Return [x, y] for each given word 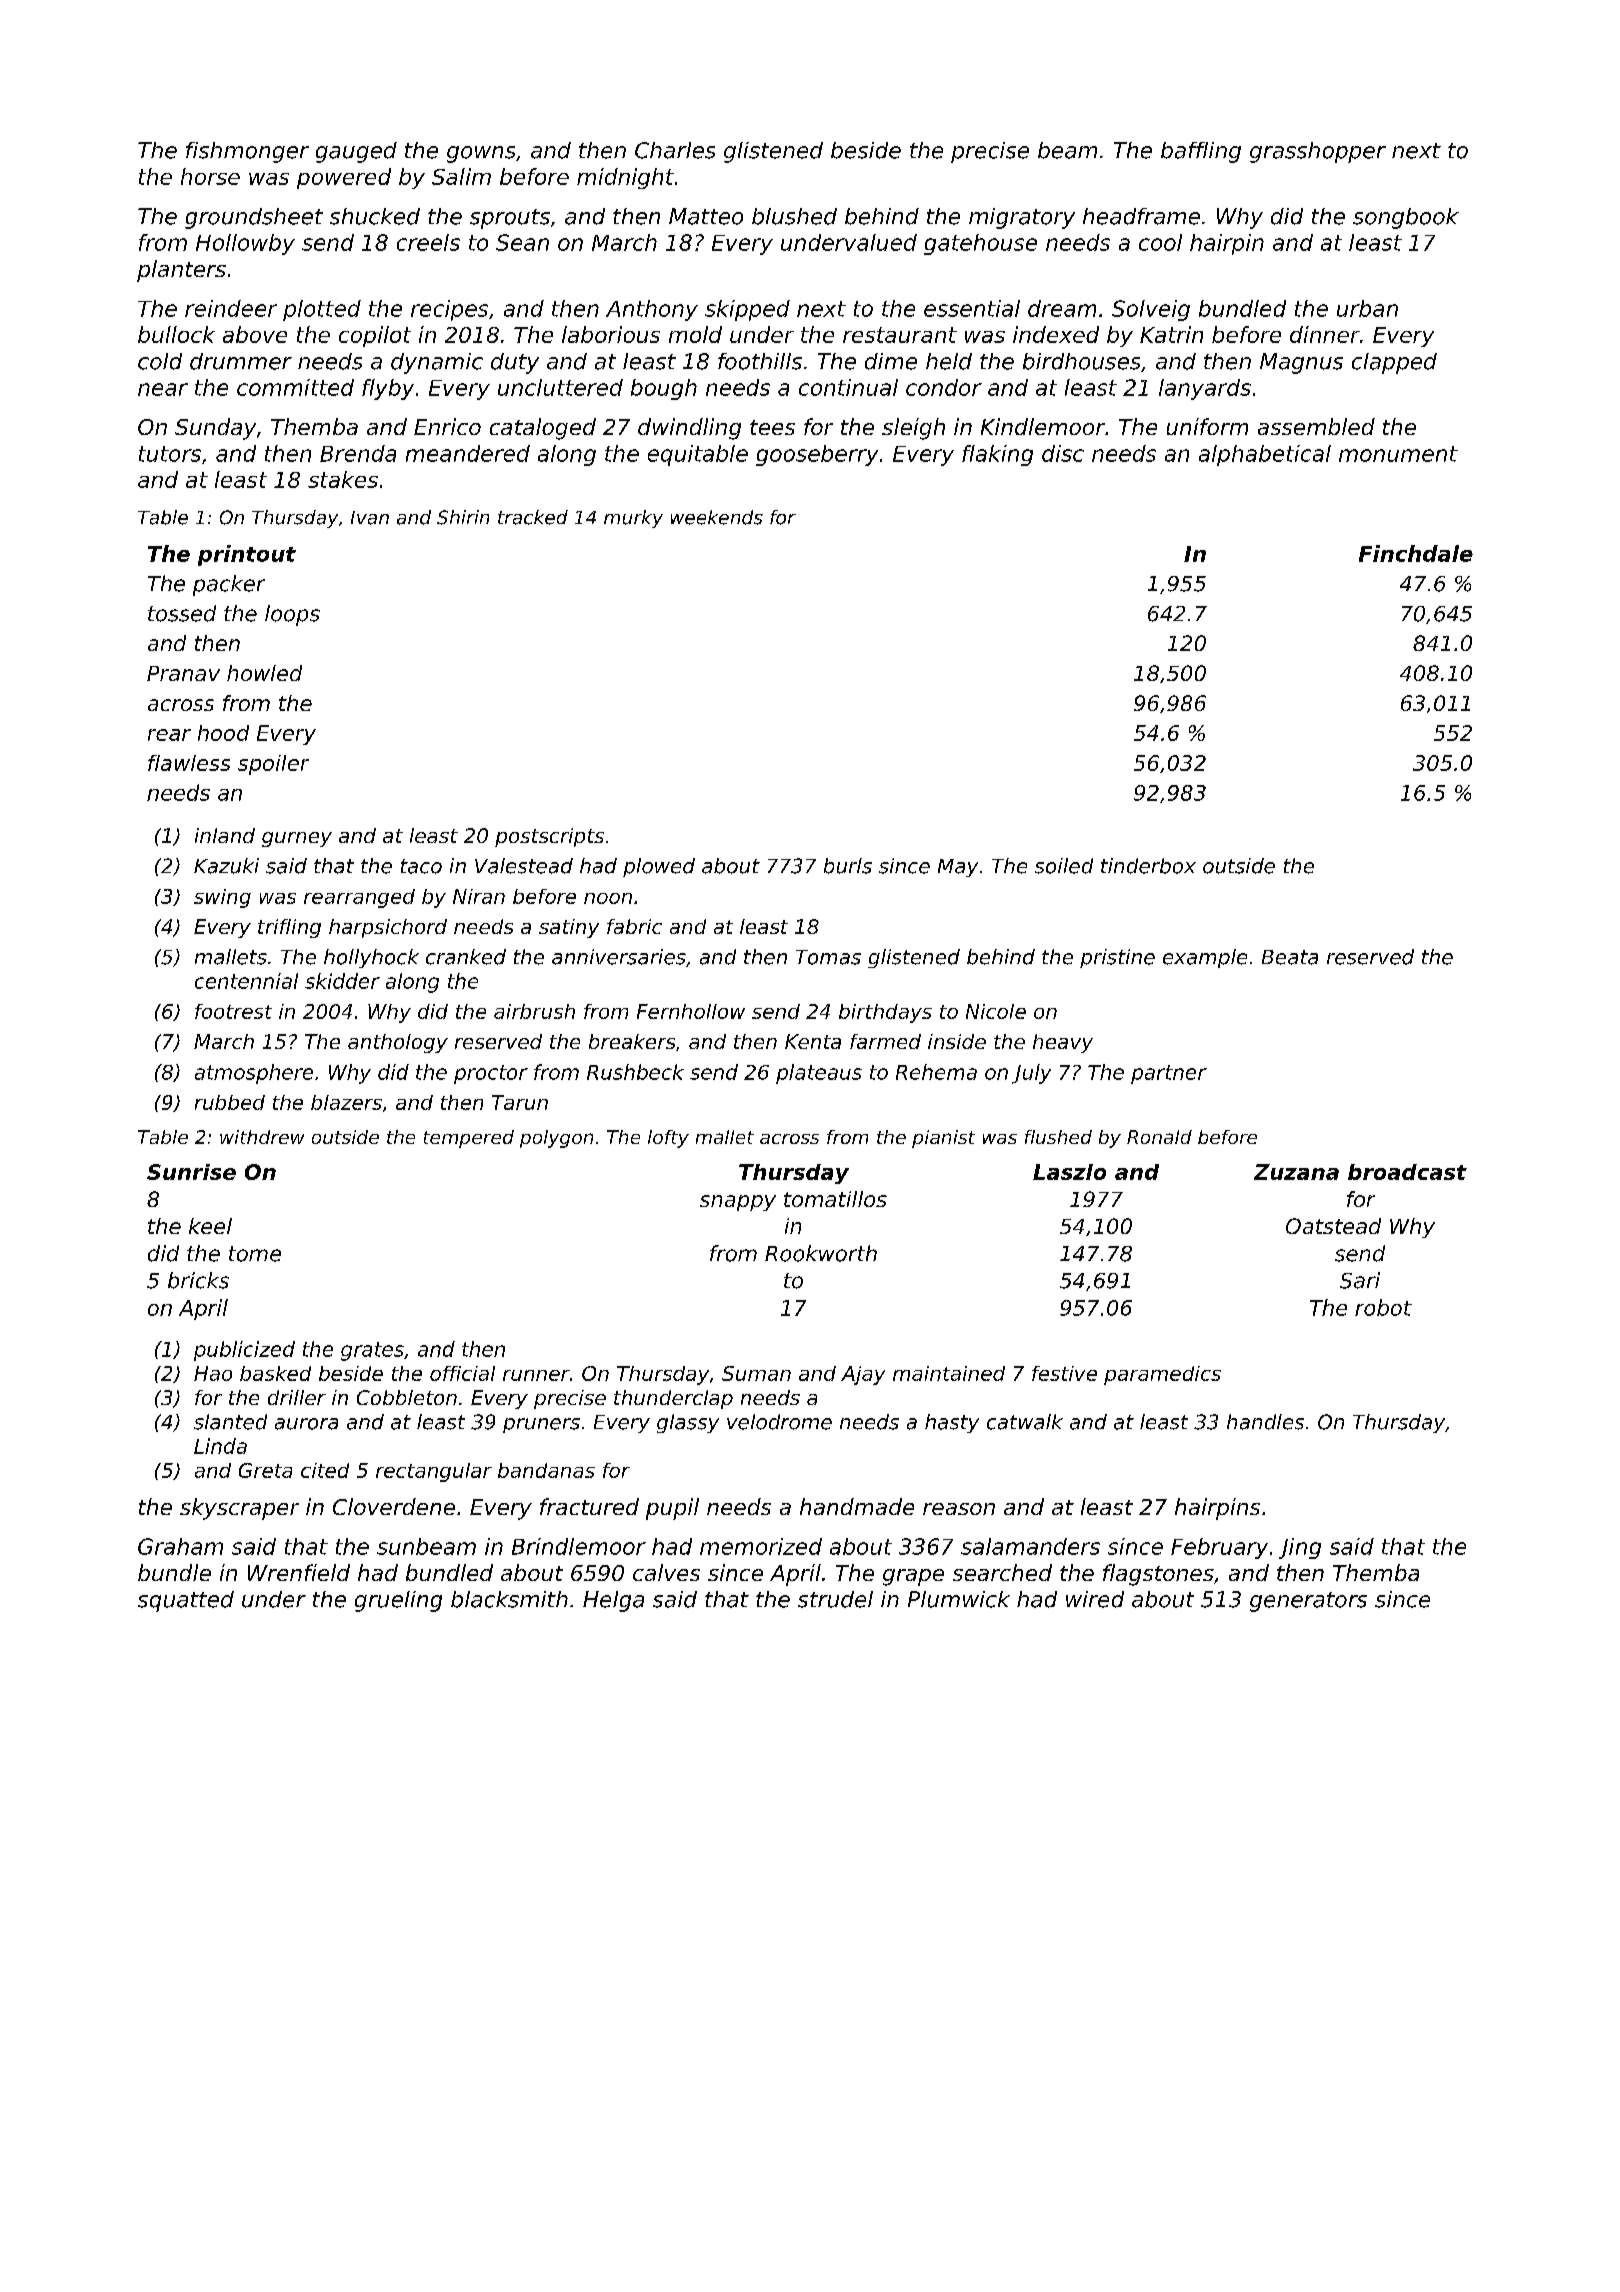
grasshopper [1318, 152]
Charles [675, 150]
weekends [717, 517]
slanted [230, 1422]
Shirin [463, 517]
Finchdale [1416, 553]
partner [1169, 1074]
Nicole [996, 1011]
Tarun [520, 1102]
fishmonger [247, 152]
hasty [952, 1423]
